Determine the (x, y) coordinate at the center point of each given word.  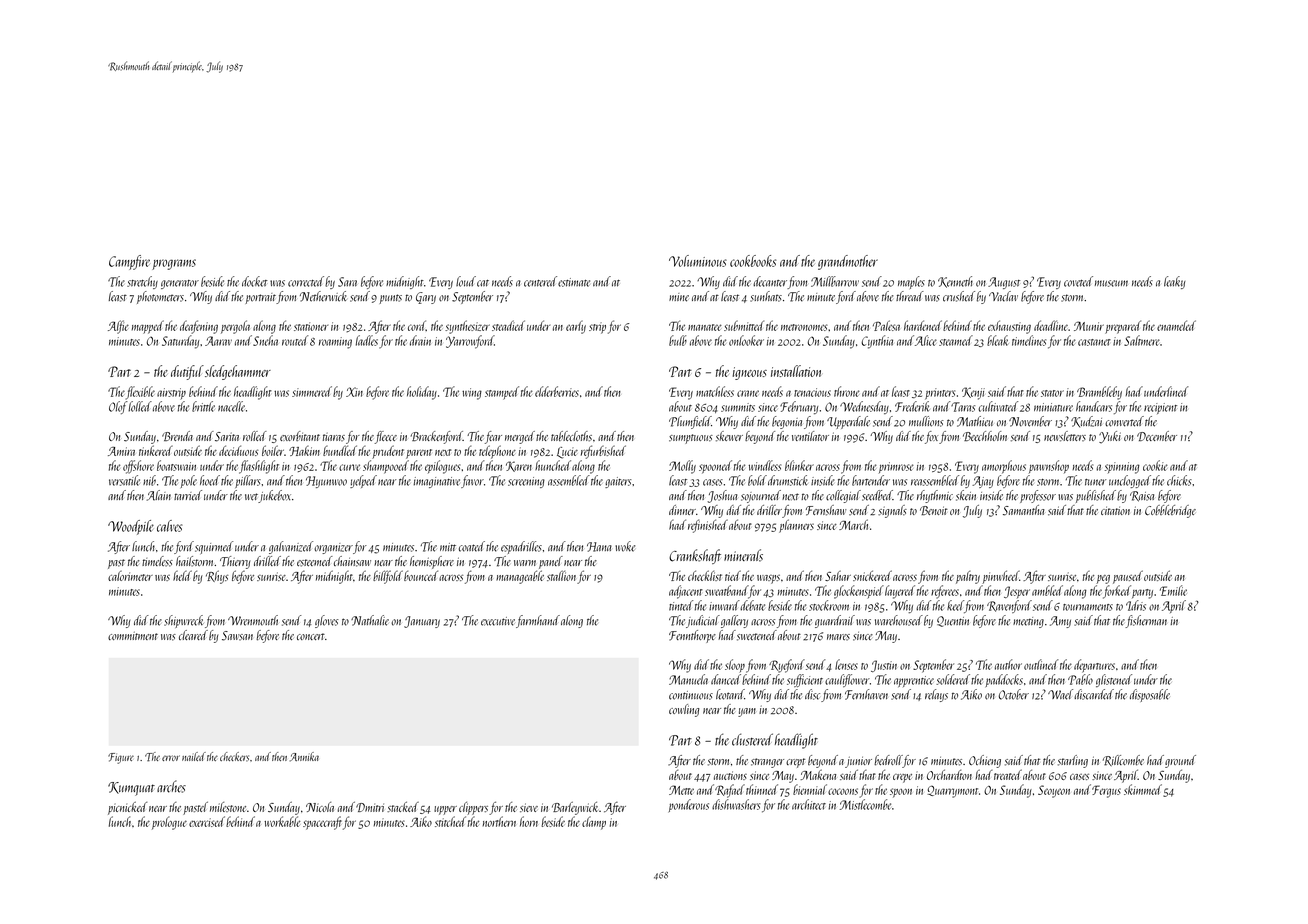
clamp (594, 823)
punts (390, 299)
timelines (1029, 340)
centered (540, 281)
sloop (735, 666)
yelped (363, 481)
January (422, 622)
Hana (599, 547)
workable (282, 821)
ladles (367, 340)
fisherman (1146, 621)
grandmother (848, 262)
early (576, 327)
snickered (872, 575)
